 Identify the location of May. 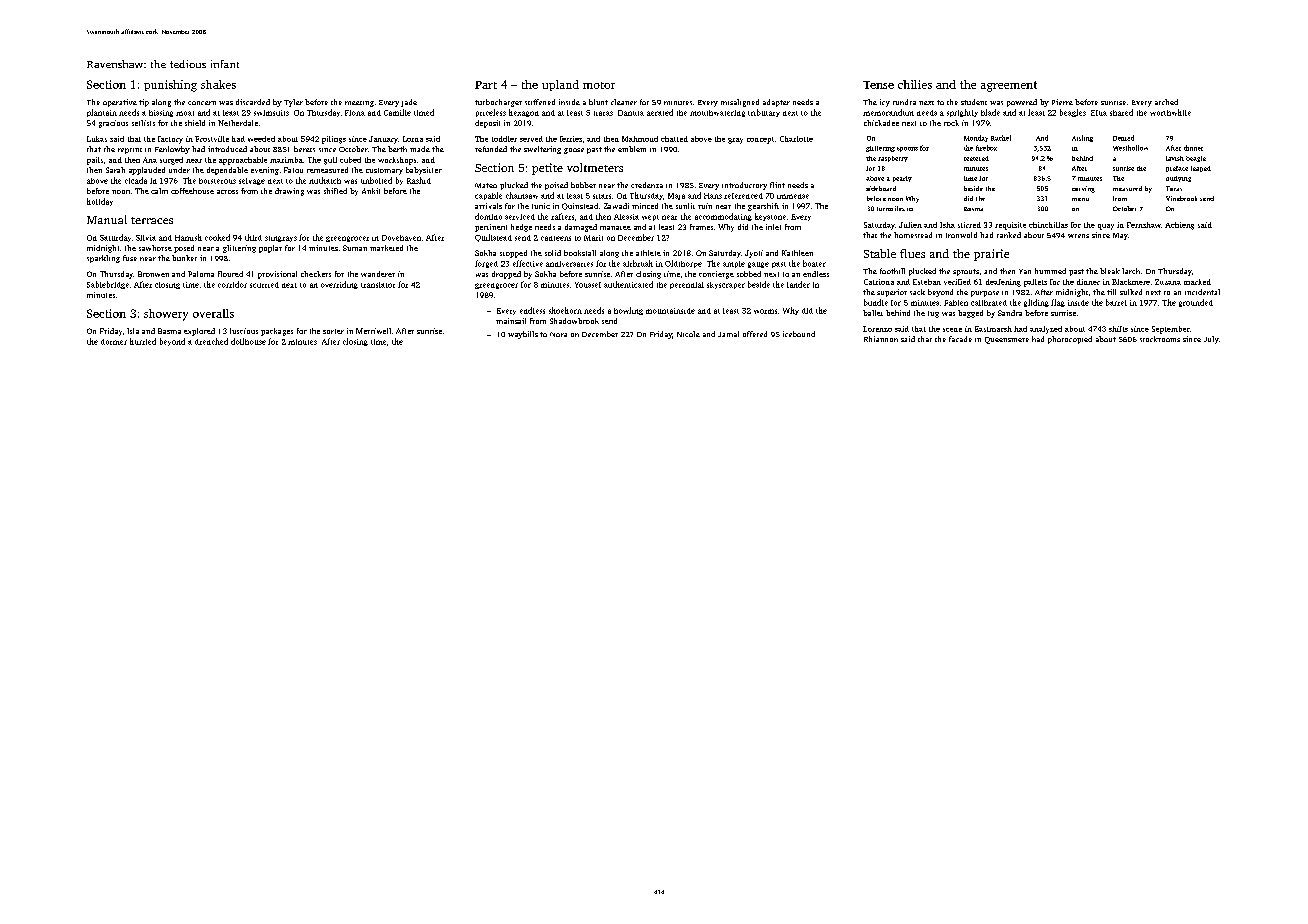
(1120, 236).
